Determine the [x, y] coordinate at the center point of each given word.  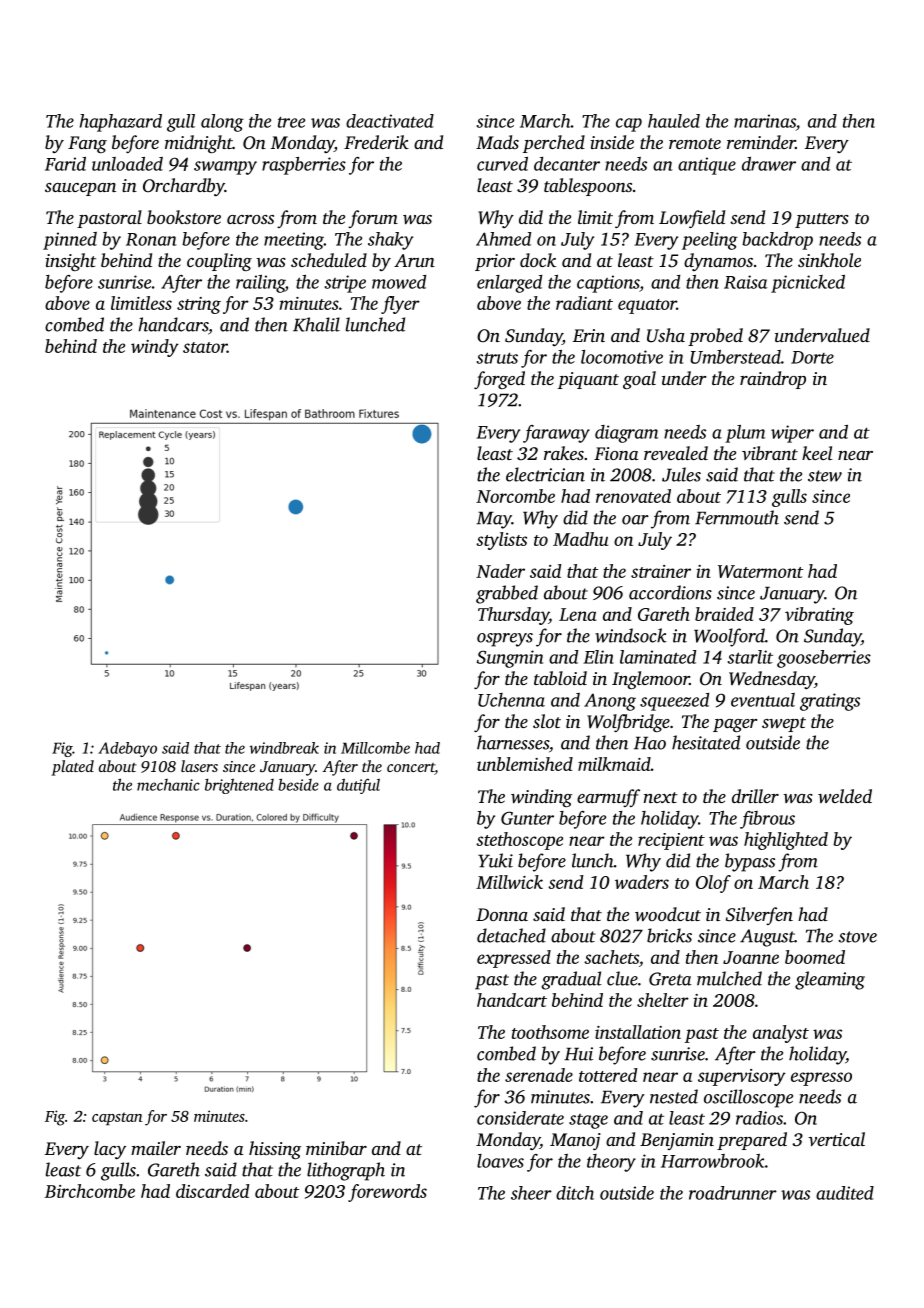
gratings [830, 702]
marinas [765, 121]
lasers [199, 766]
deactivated [390, 121]
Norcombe [515, 496]
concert [411, 769]
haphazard [121, 123]
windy [155, 348]
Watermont [760, 571]
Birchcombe [90, 1191]
